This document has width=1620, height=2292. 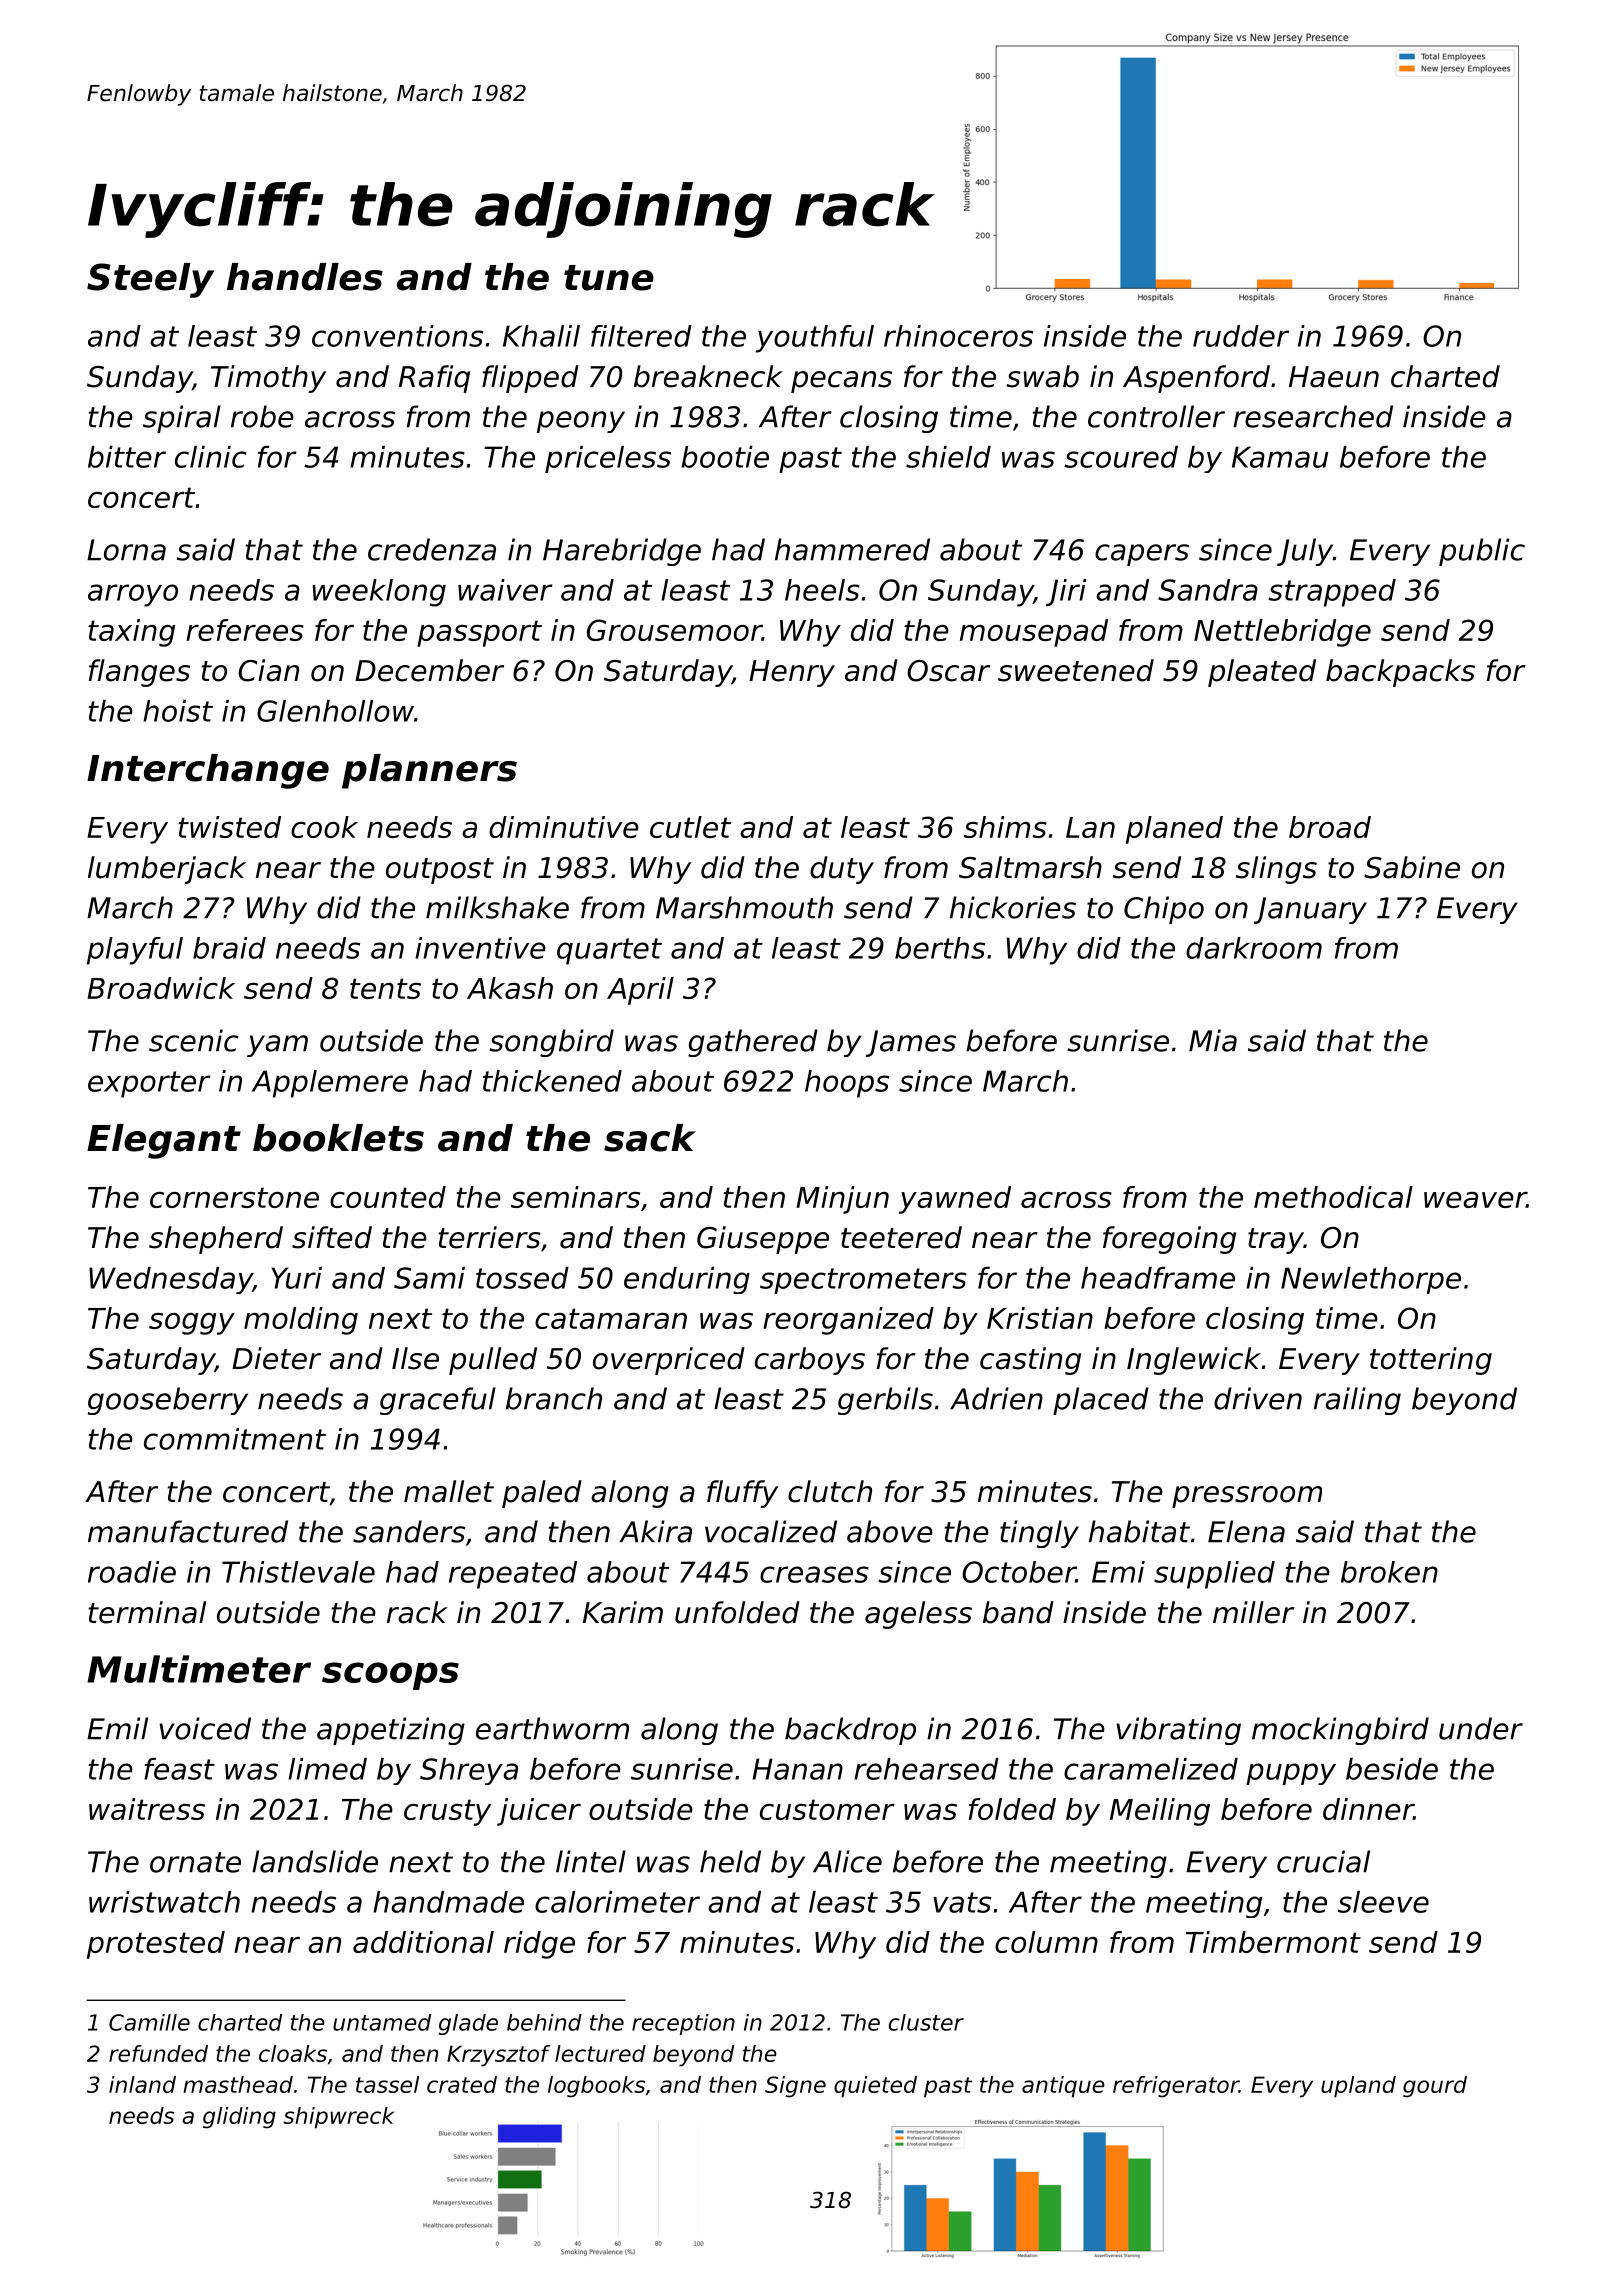 What do you see at coordinates (235, 1439) in the document?
I see `commitment` at bounding box center [235, 1439].
